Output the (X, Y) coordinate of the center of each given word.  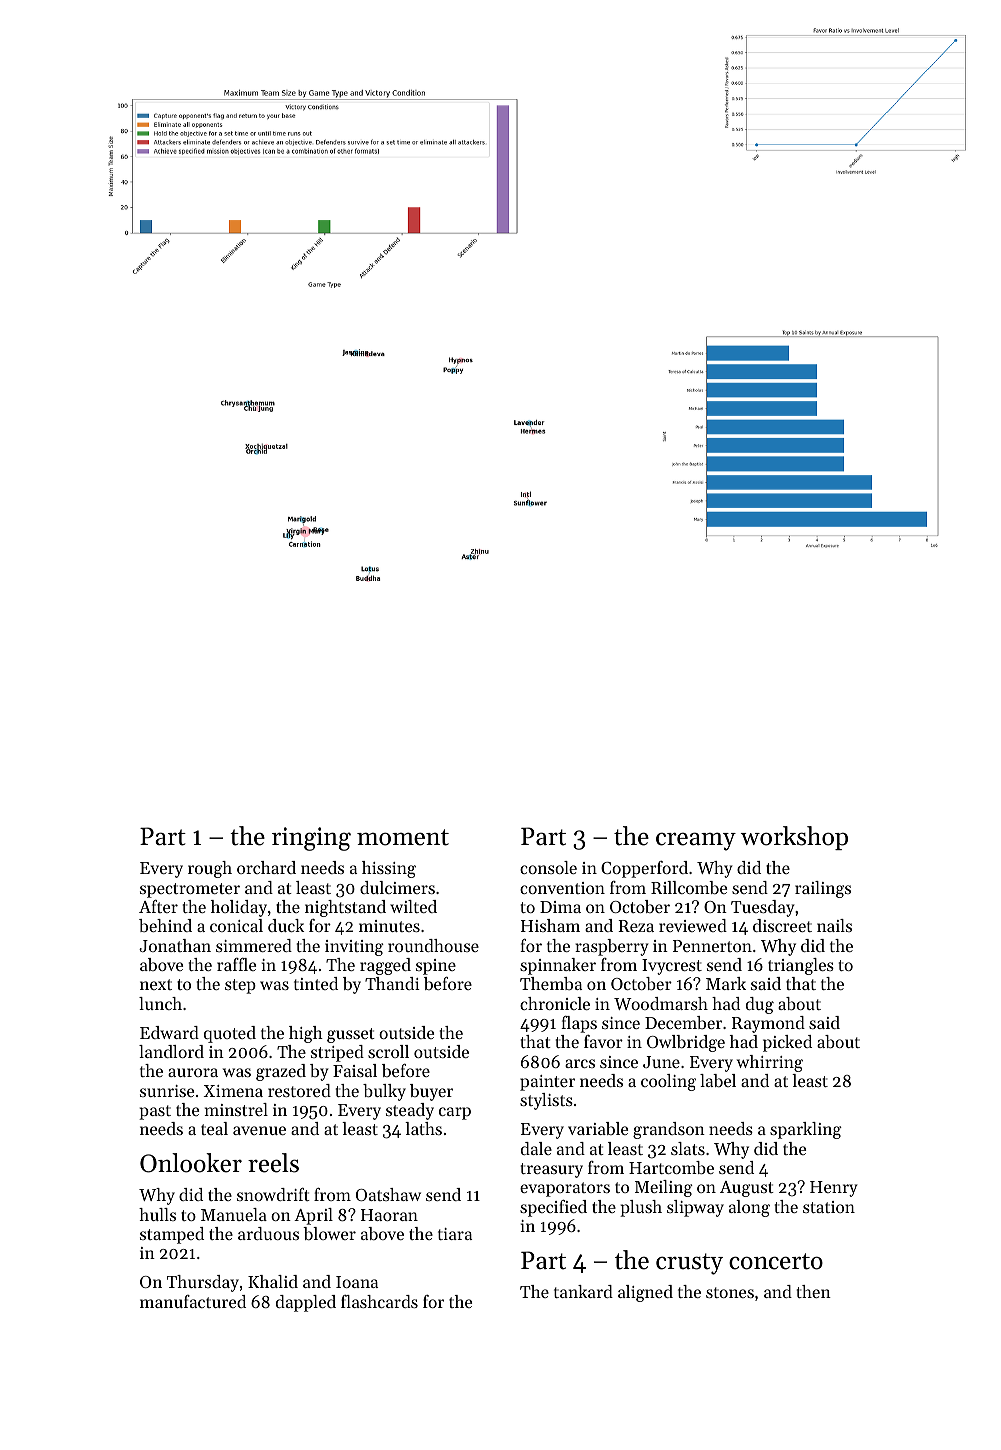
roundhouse (433, 945)
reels (273, 1163)
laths (423, 1128)
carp (455, 1113)
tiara (455, 1234)
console (548, 867)
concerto (776, 1261)
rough (210, 869)
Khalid (273, 1281)
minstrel (236, 1109)
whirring (770, 1063)
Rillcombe (689, 887)
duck (286, 925)
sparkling (806, 1130)
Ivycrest (672, 967)
